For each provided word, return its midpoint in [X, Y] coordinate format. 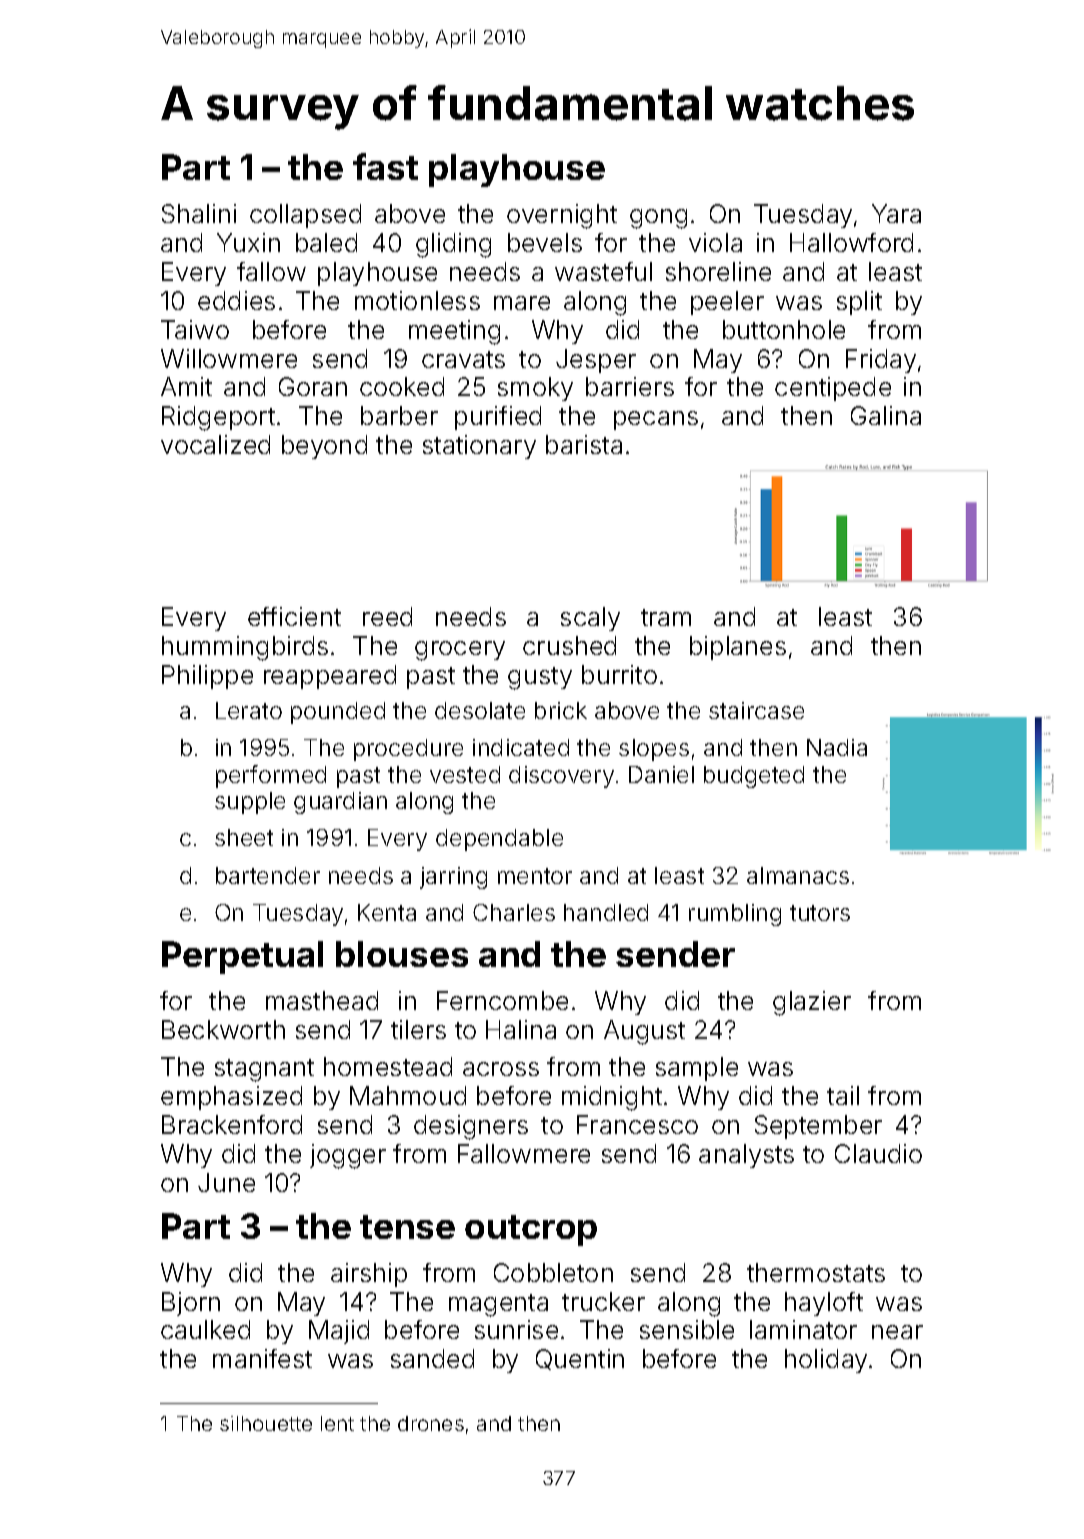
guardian [340, 803]
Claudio [878, 1153]
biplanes [738, 648]
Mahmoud [408, 1095]
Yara [896, 213]
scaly [590, 619]
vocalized [215, 444]
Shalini [199, 213]
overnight [562, 216]
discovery [561, 777]
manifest [262, 1358]
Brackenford [232, 1124]
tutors [820, 913]
